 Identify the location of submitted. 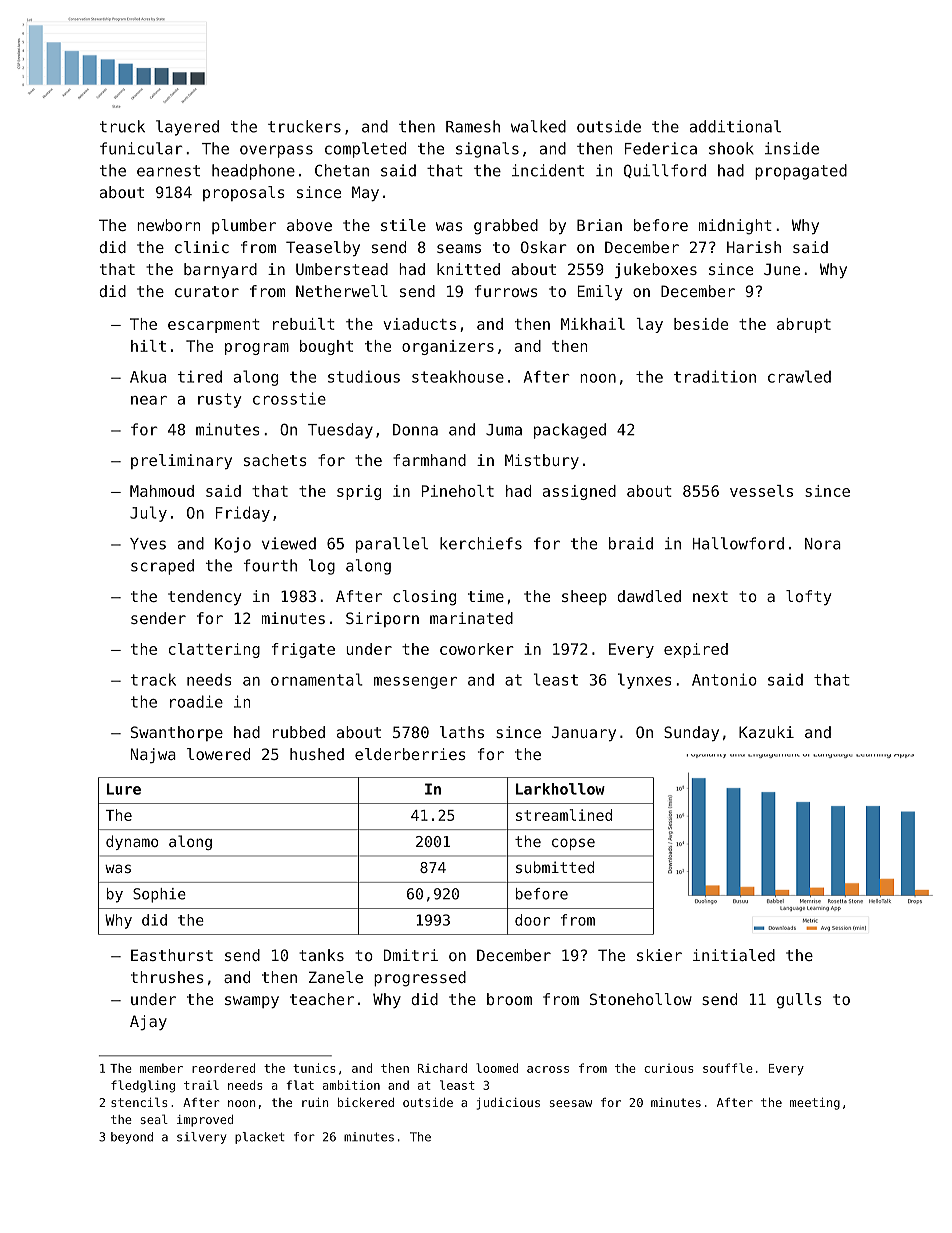
(555, 867).
